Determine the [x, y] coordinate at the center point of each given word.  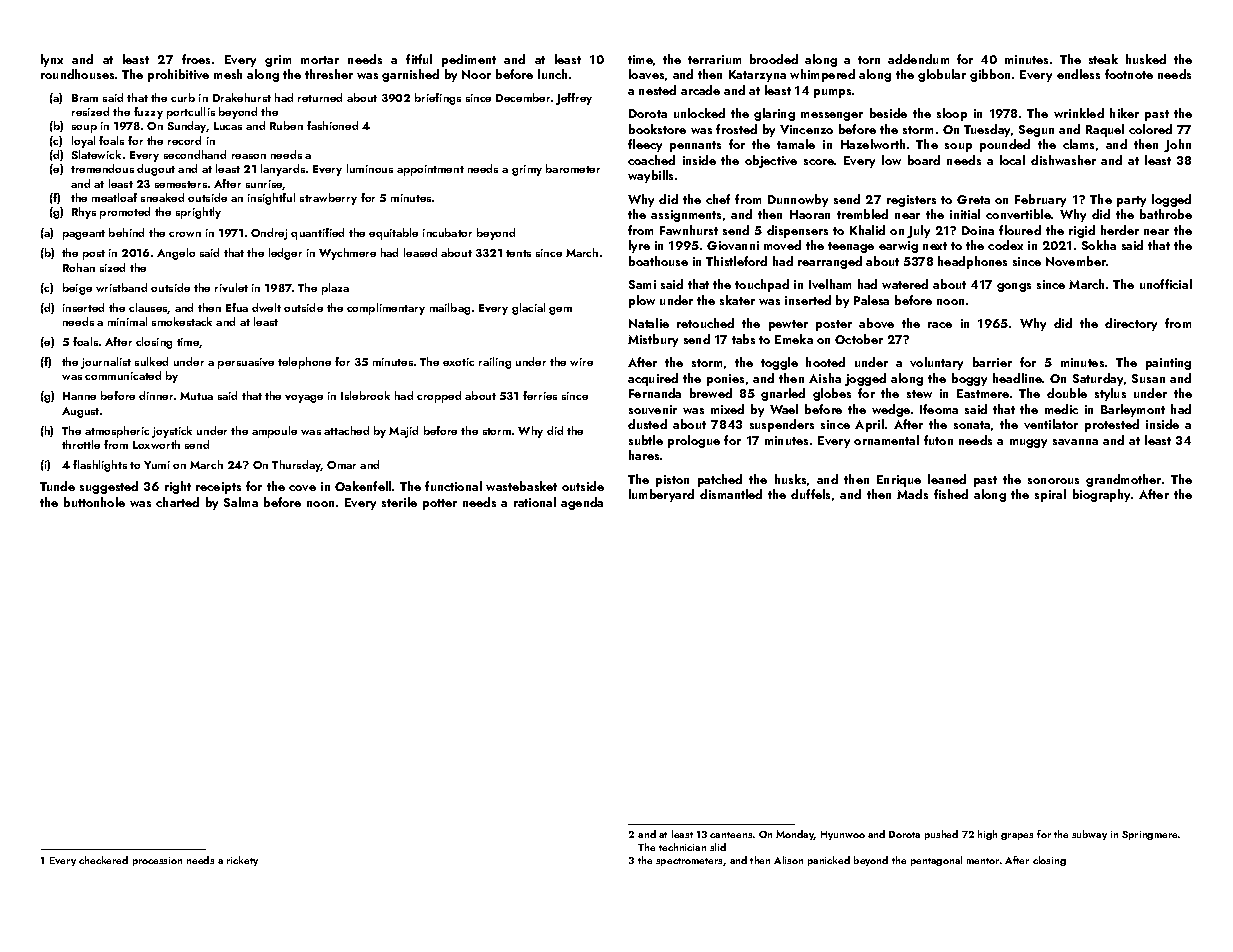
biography [1101, 495]
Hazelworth [873, 144]
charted [177, 502]
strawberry [328, 199]
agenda [582, 503]
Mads [912, 494]
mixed [727, 409]
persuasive [246, 363]
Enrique [899, 481]
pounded [1005, 145]
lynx [52, 60]
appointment [430, 170]
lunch [552, 74]
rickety [242, 861]
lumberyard [661, 495]
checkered [103, 860]
